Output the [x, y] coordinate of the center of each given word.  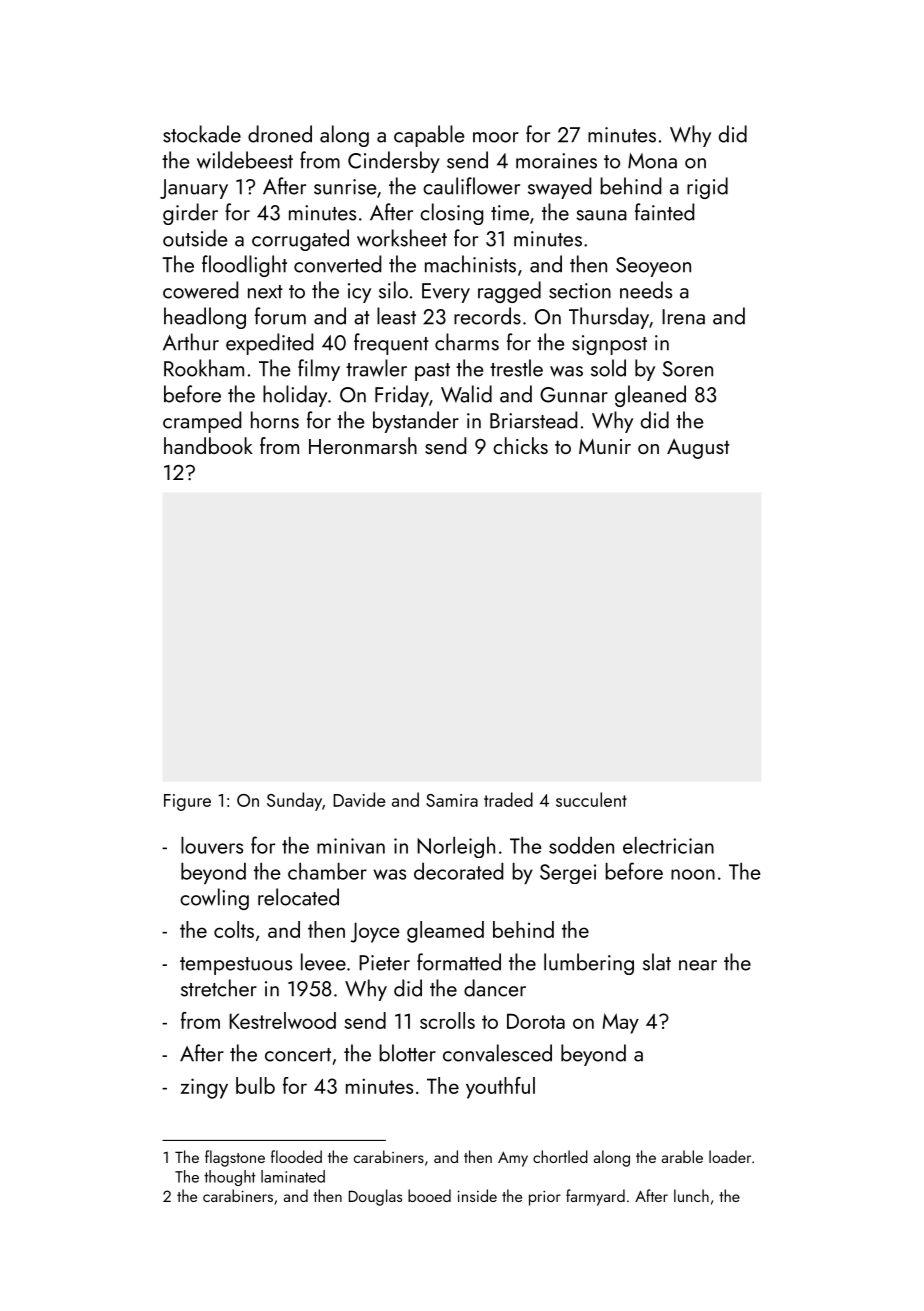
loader [730, 1156]
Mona [652, 161]
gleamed [445, 932]
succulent [591, 799]
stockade [202, 134]
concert [298, 1055]
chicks [520, 445]
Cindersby [394, 162]
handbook [208, 445]
